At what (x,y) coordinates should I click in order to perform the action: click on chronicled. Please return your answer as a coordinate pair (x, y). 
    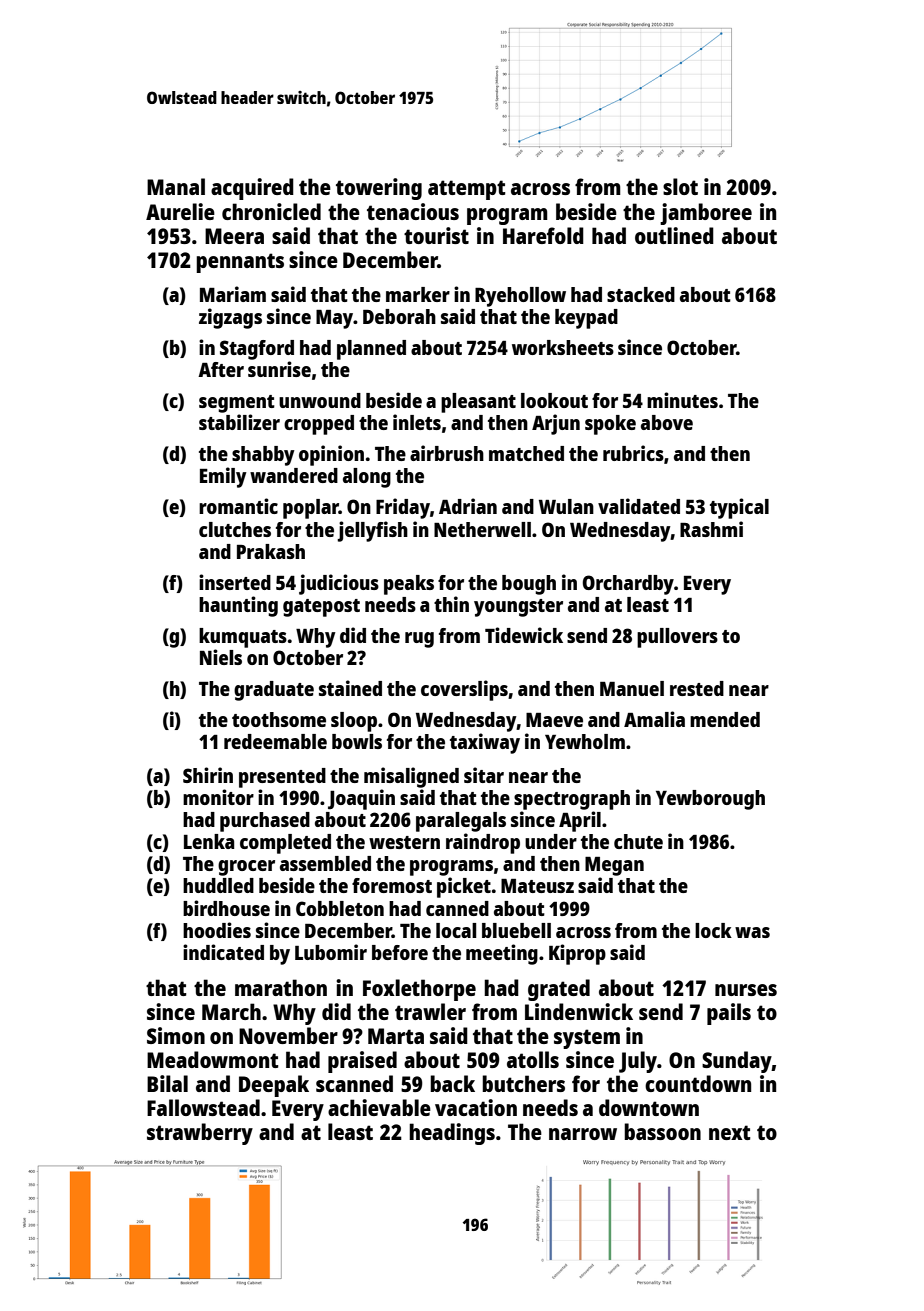
    Looking at the image, I should click on (271, 211).
